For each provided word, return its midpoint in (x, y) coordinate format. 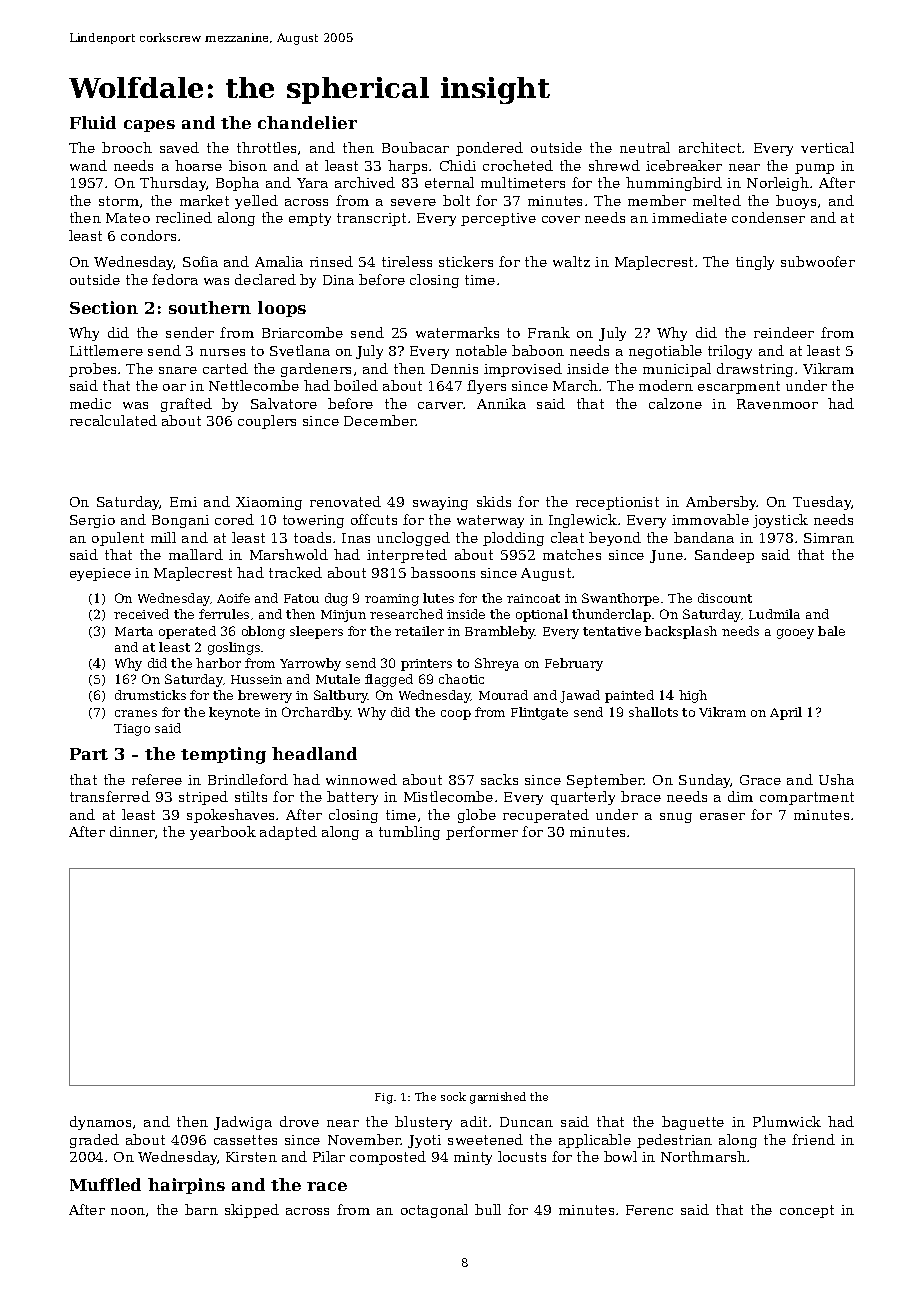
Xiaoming (269, 503)
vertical (827, 147)
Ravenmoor (777, 404)
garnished (498, 1098)
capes (149, 126)
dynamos (100, 1123)
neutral (645, 147)
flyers (486, 387)
